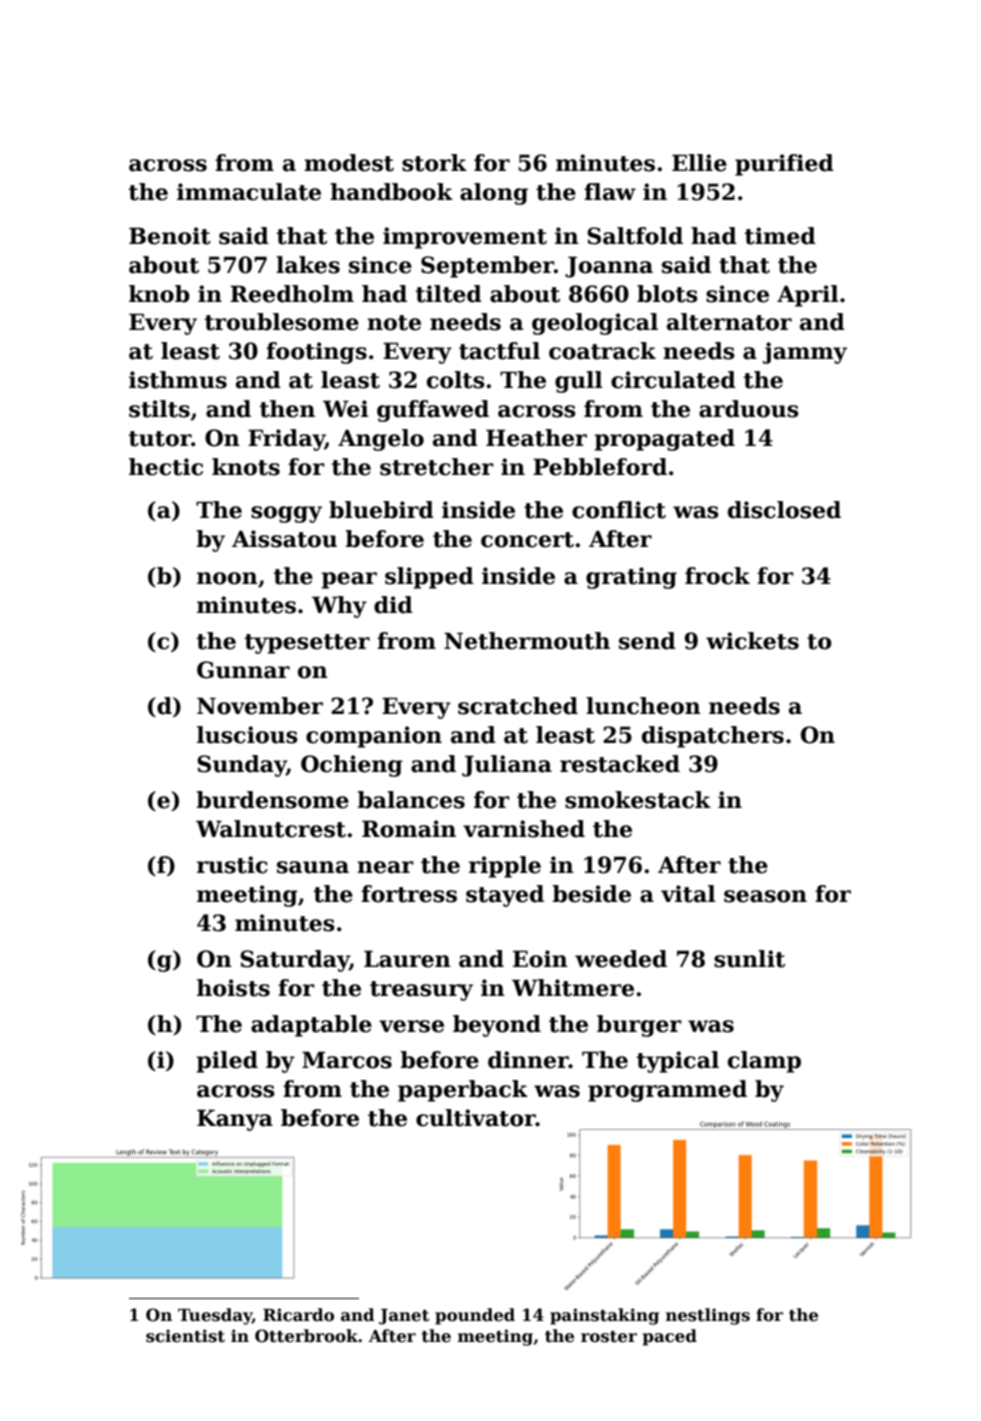 The image size is (981, 1421). I want to click on stork, so click(434, 163).
